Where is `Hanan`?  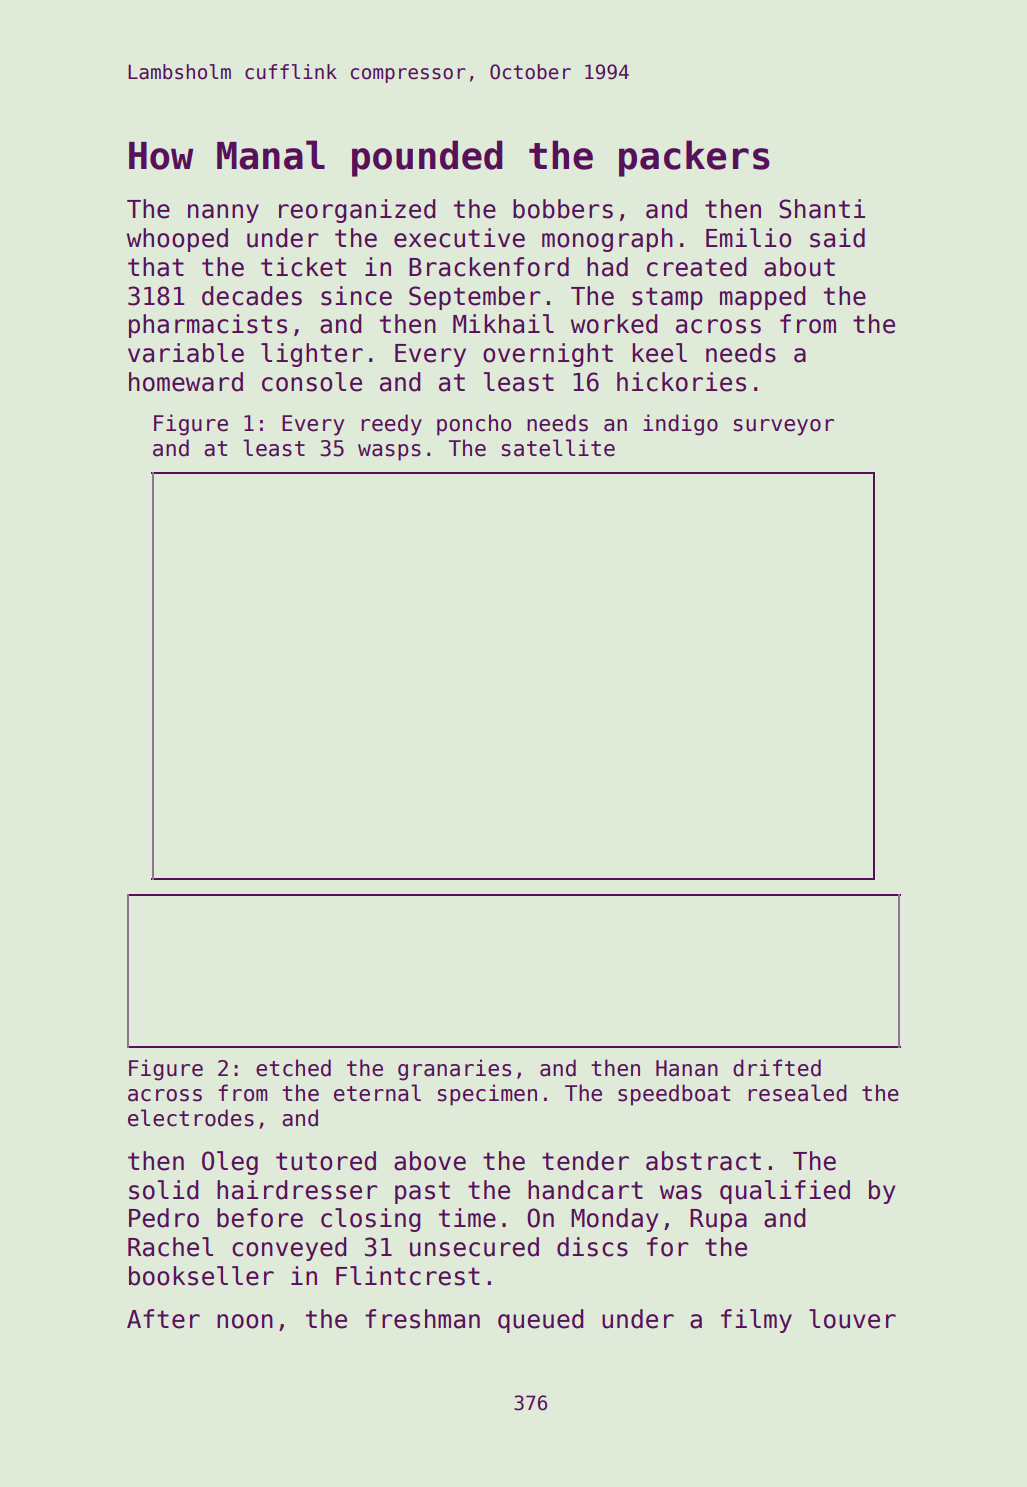 Hanan is located at coordinates (687, 1068).
